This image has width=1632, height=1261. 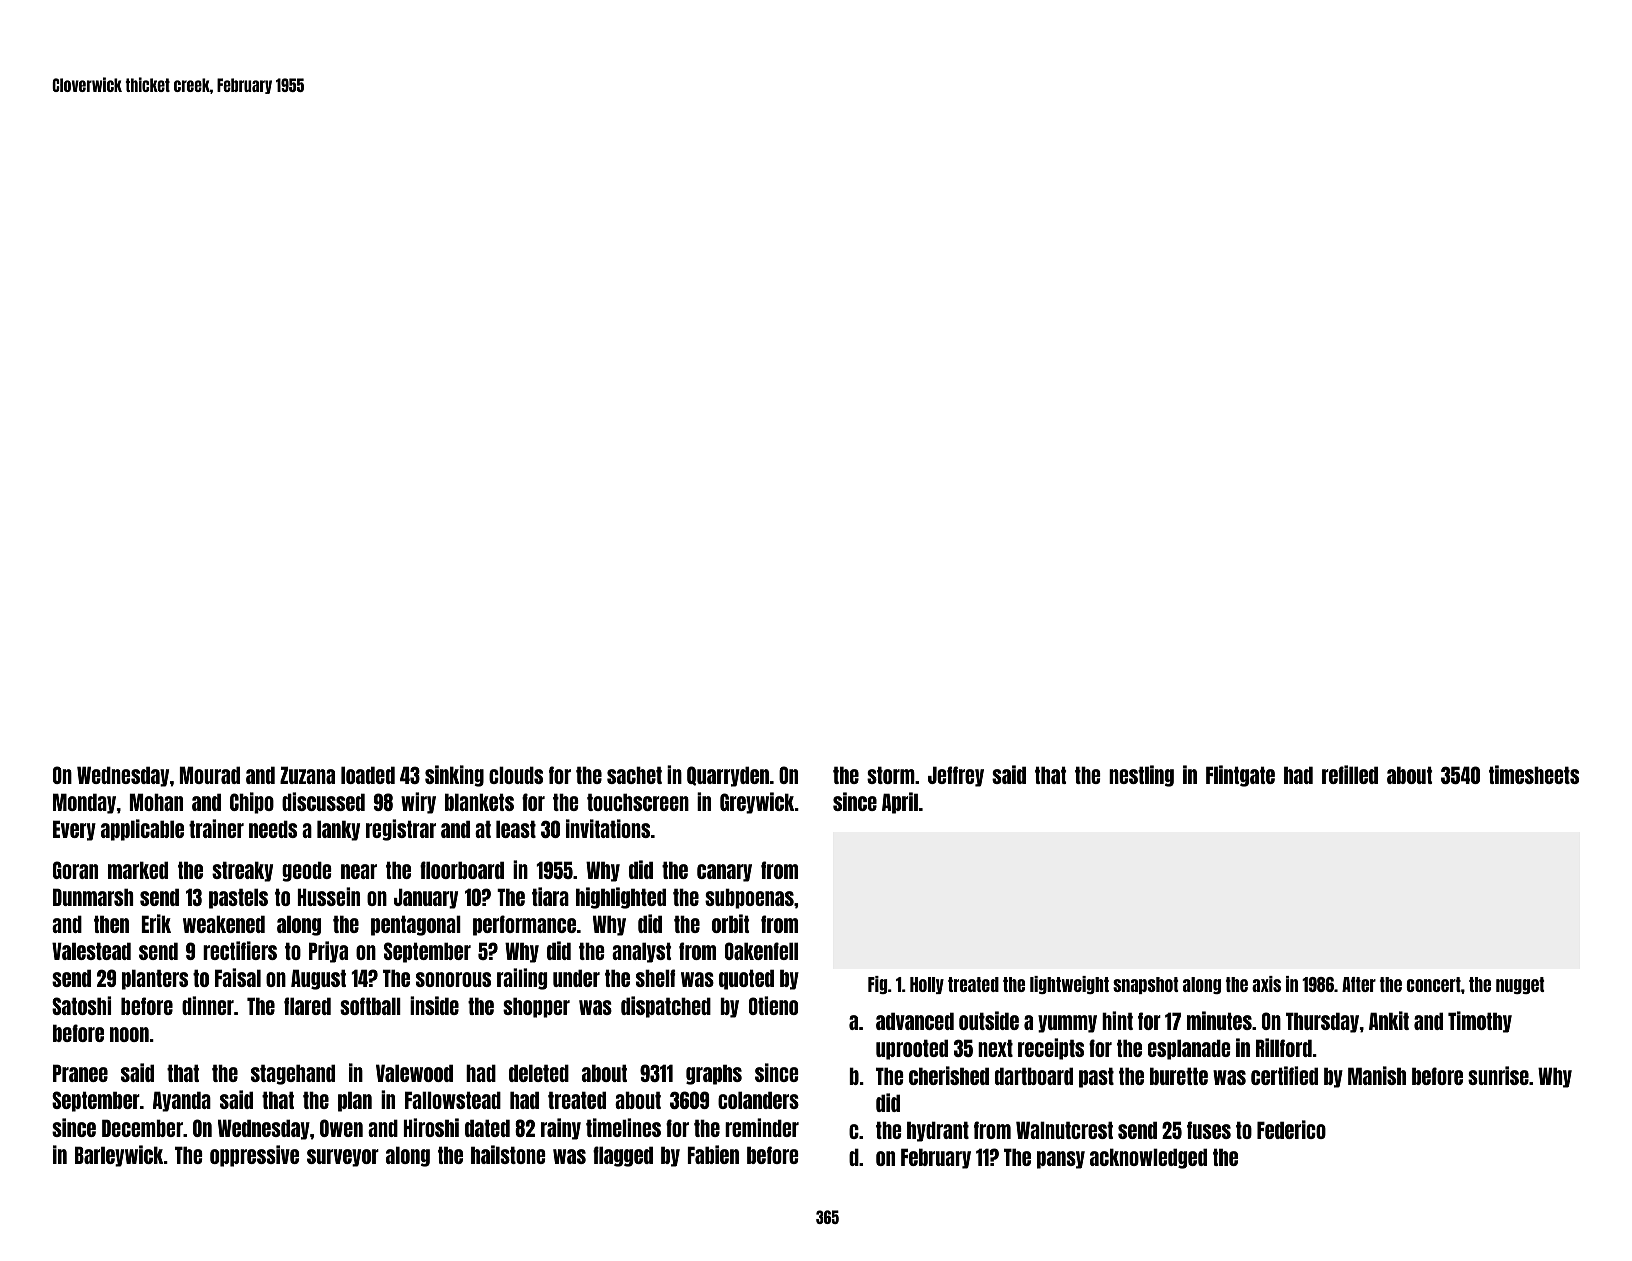 I want to click on Mourad, so click(x=210, y=775).
